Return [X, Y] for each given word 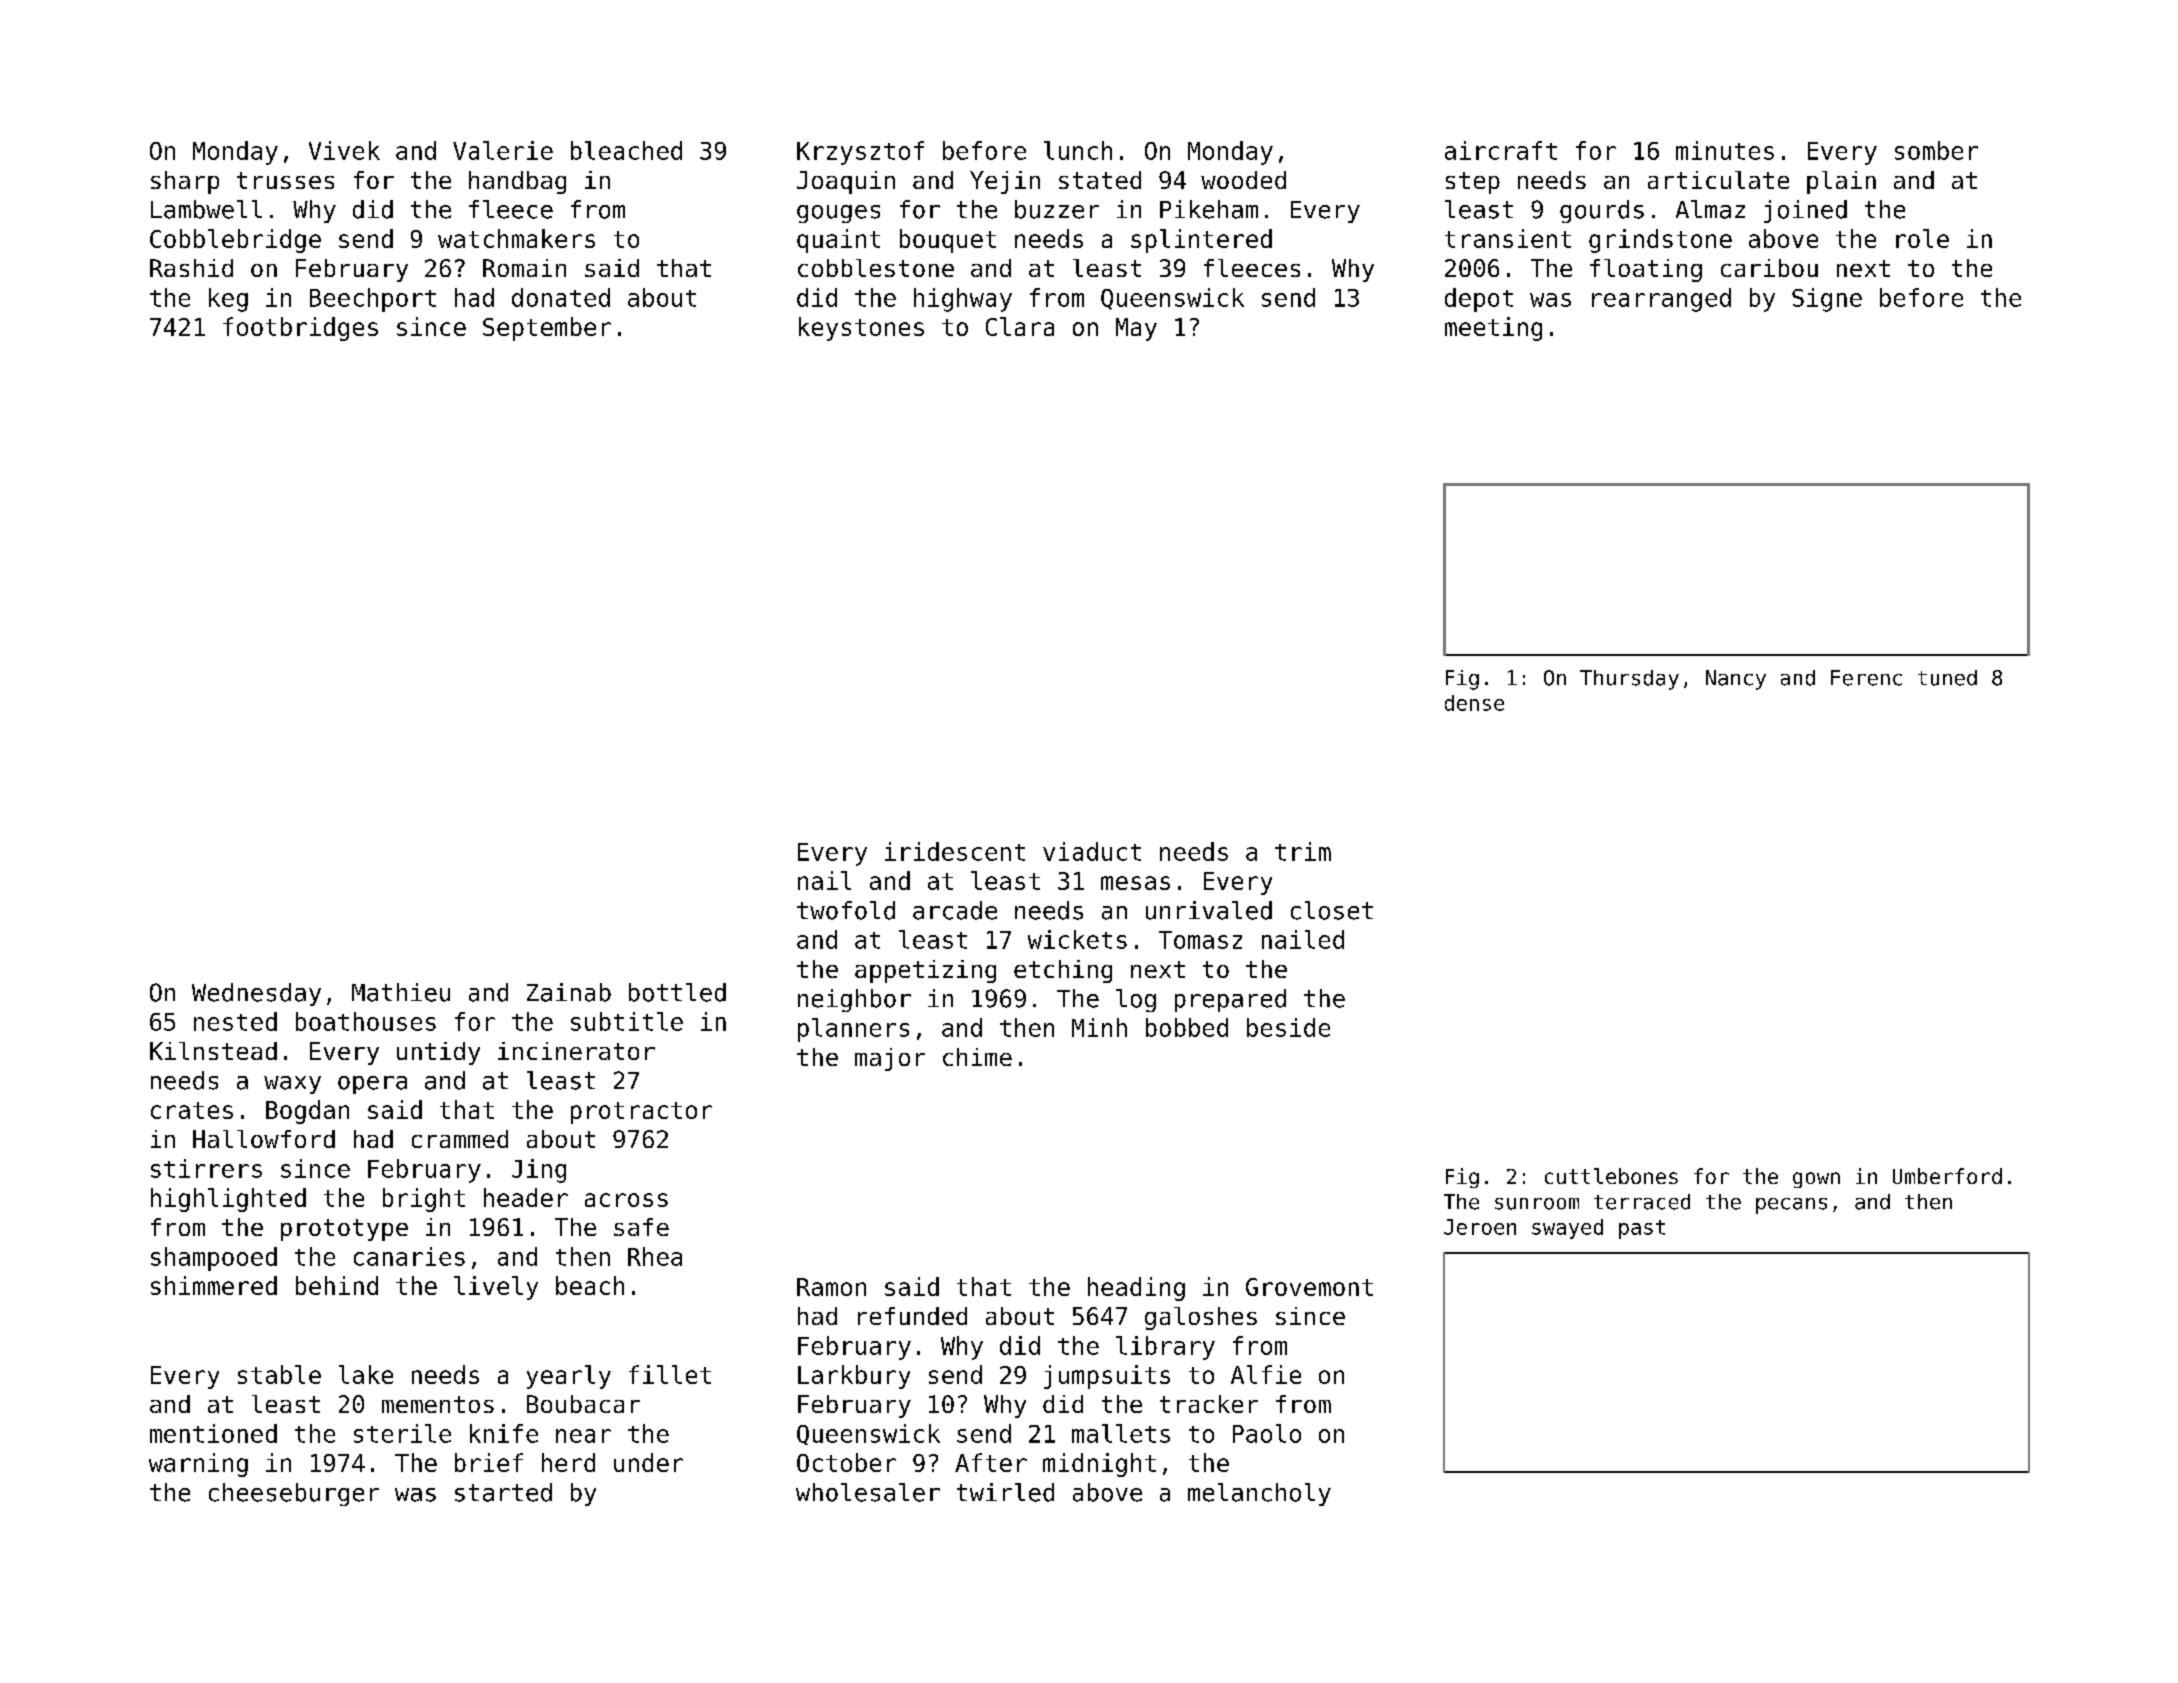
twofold [846, 910]
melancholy [1259, 1494]
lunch [1078, 150]
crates [192, 1110]
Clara [1020, 326]
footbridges [300, 329]
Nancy [1736, 680]
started [503, 1492]
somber [1936, 150]
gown [1816, 1180]
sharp [185, 182]
